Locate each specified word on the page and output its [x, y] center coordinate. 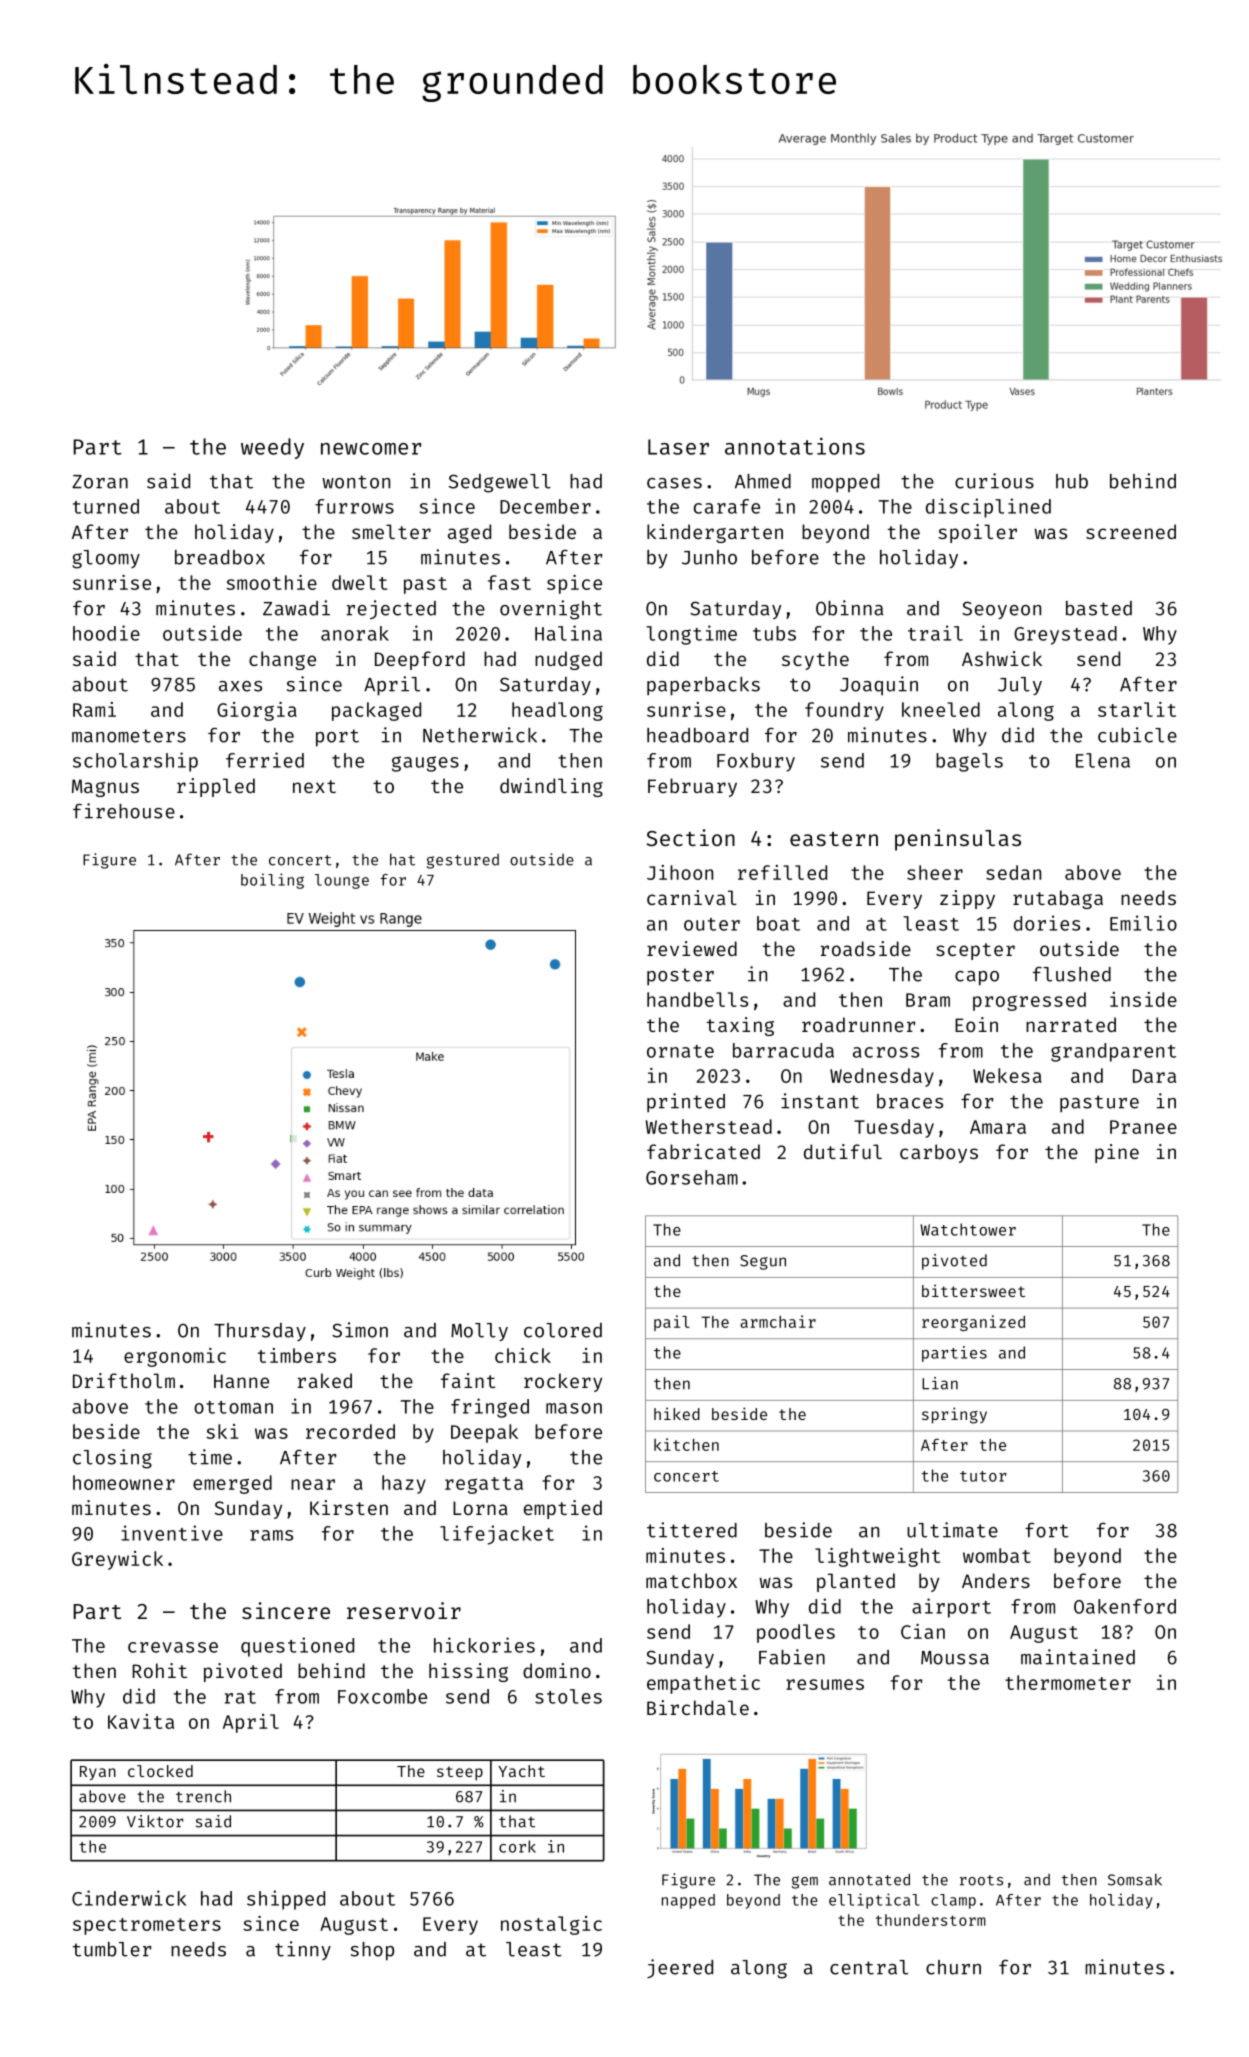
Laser [678, 447]
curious [994, 481]
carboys [939, 1153]
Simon [360, 1330]
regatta [484, 1485]
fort [1047, 1530]
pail [672, 1323]
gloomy [106, 559]
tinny [303, 1950]
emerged [232, 1484]
